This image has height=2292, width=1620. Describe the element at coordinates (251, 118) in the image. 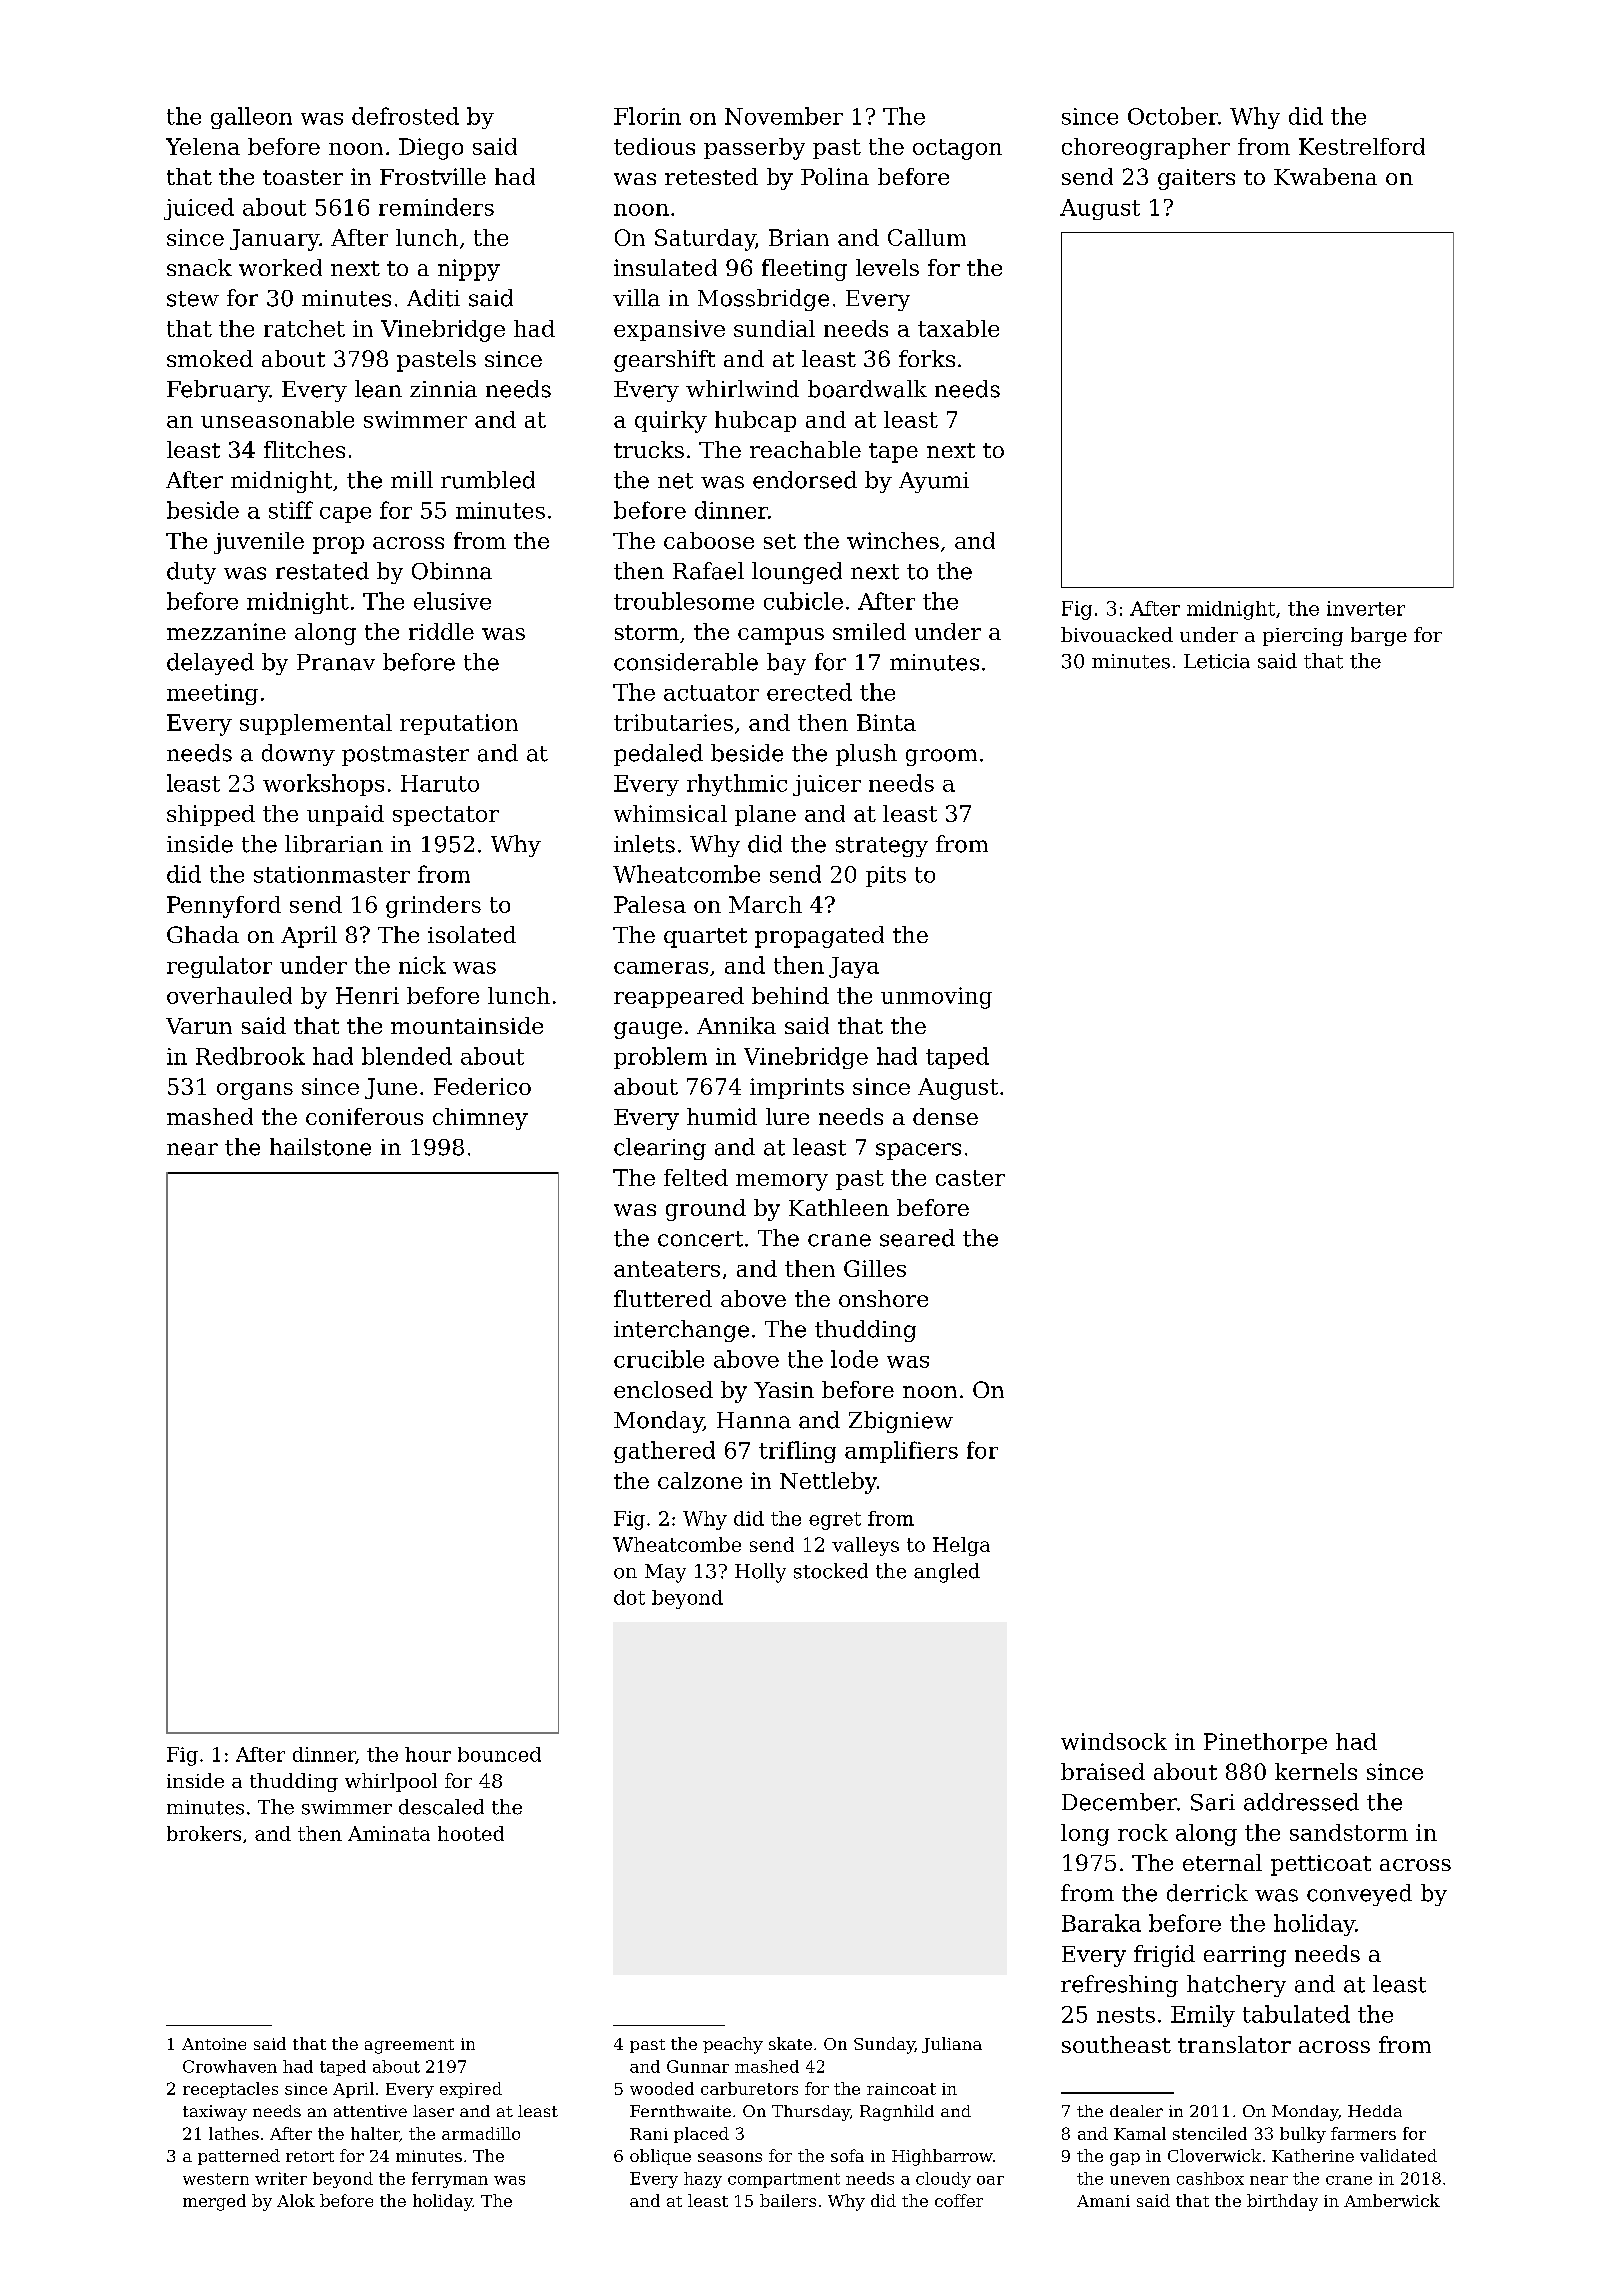

I see `galleon` at that location.
